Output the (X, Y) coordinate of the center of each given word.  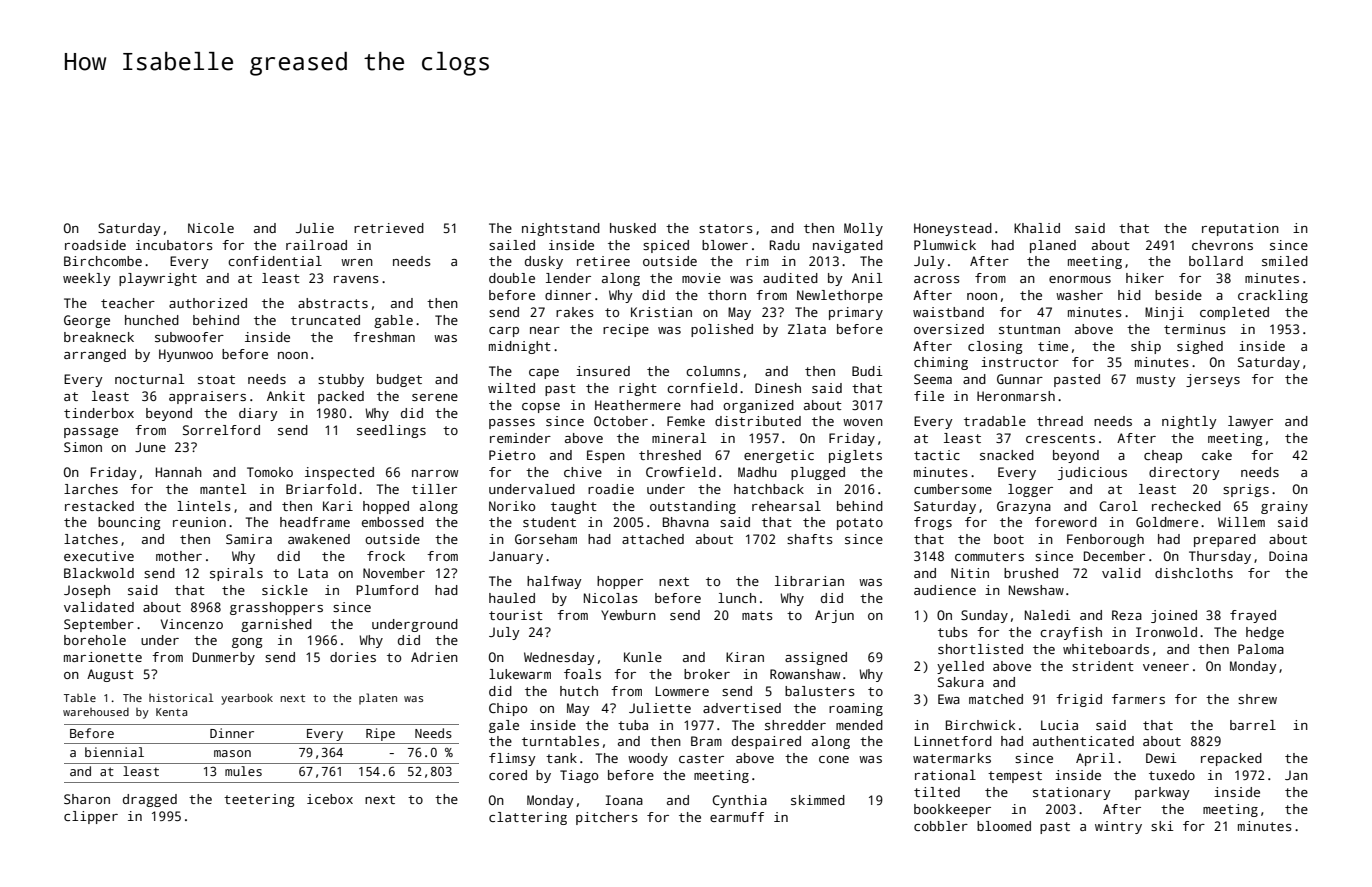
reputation (1240, 229)
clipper (91, 817)
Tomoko (270, 472)
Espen (606, 456)
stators (726, 228)
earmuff (737, 817)
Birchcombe (103, 261)
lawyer (1250, 422)
